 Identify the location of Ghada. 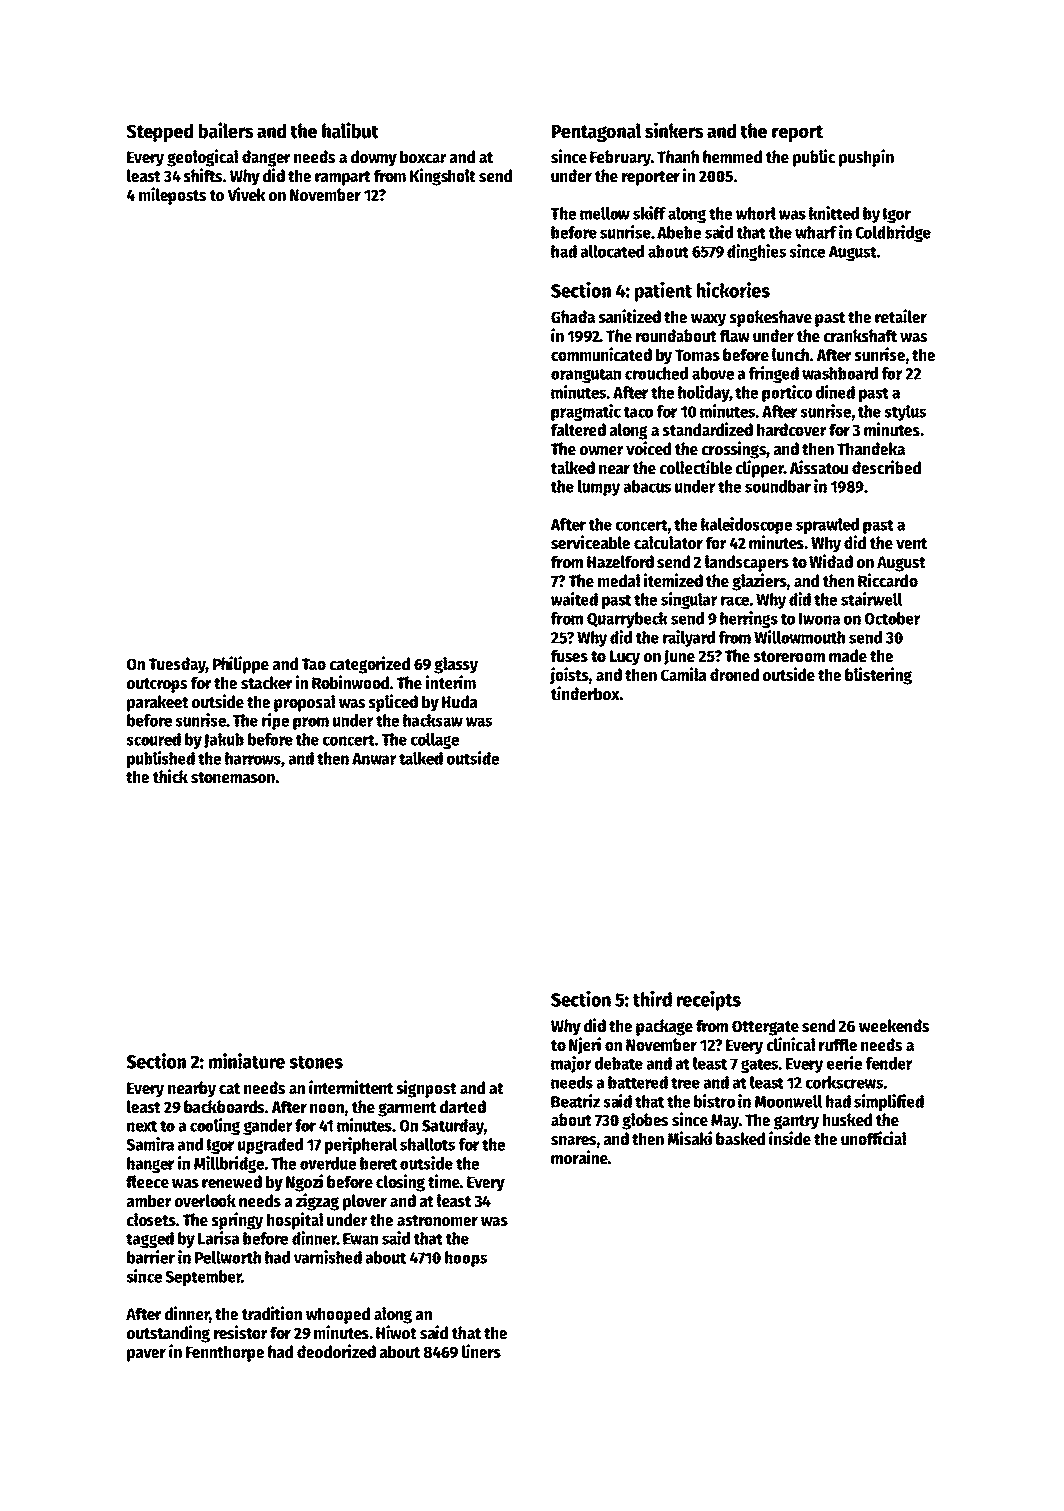
(573, 317).
